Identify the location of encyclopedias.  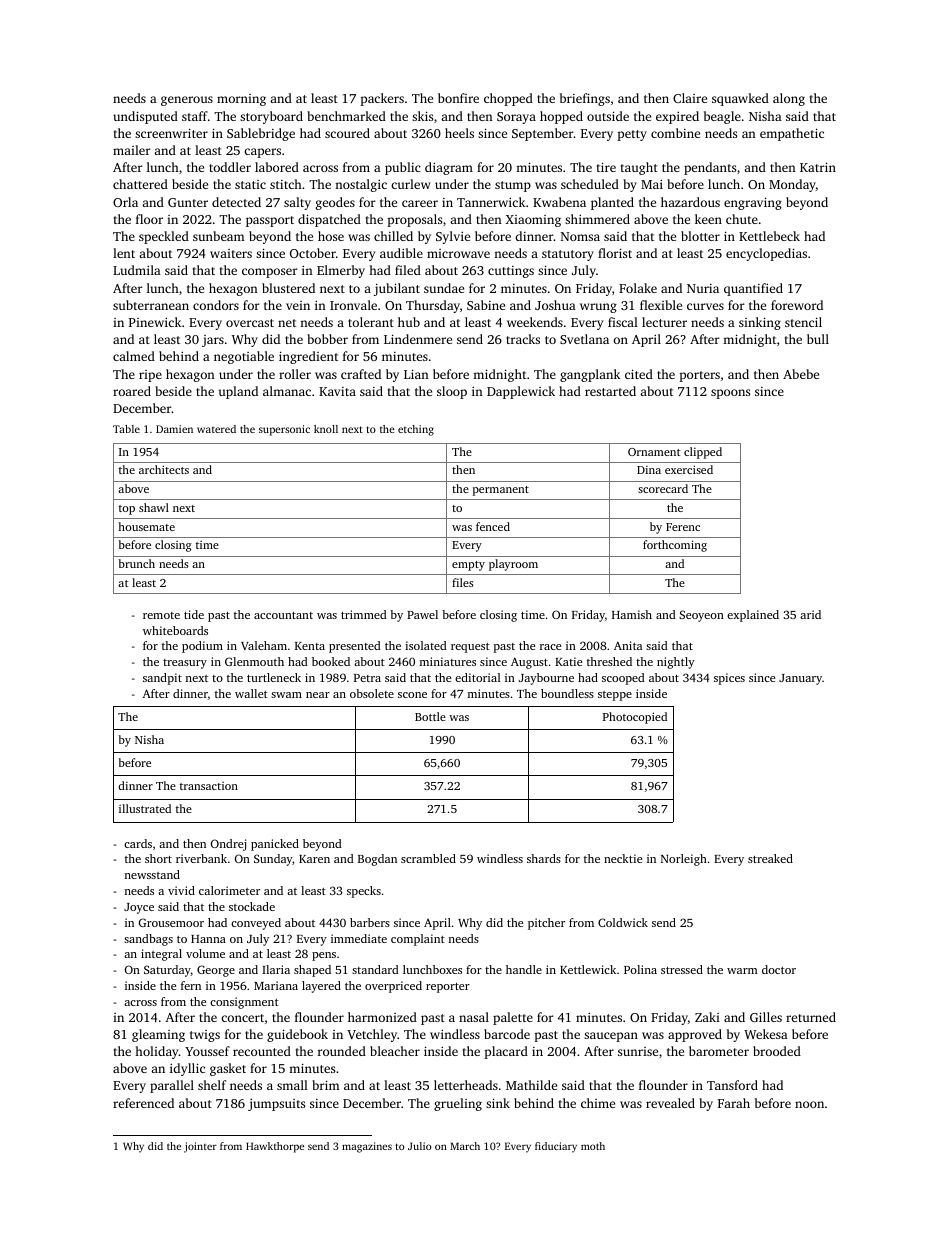
(766, 254).
